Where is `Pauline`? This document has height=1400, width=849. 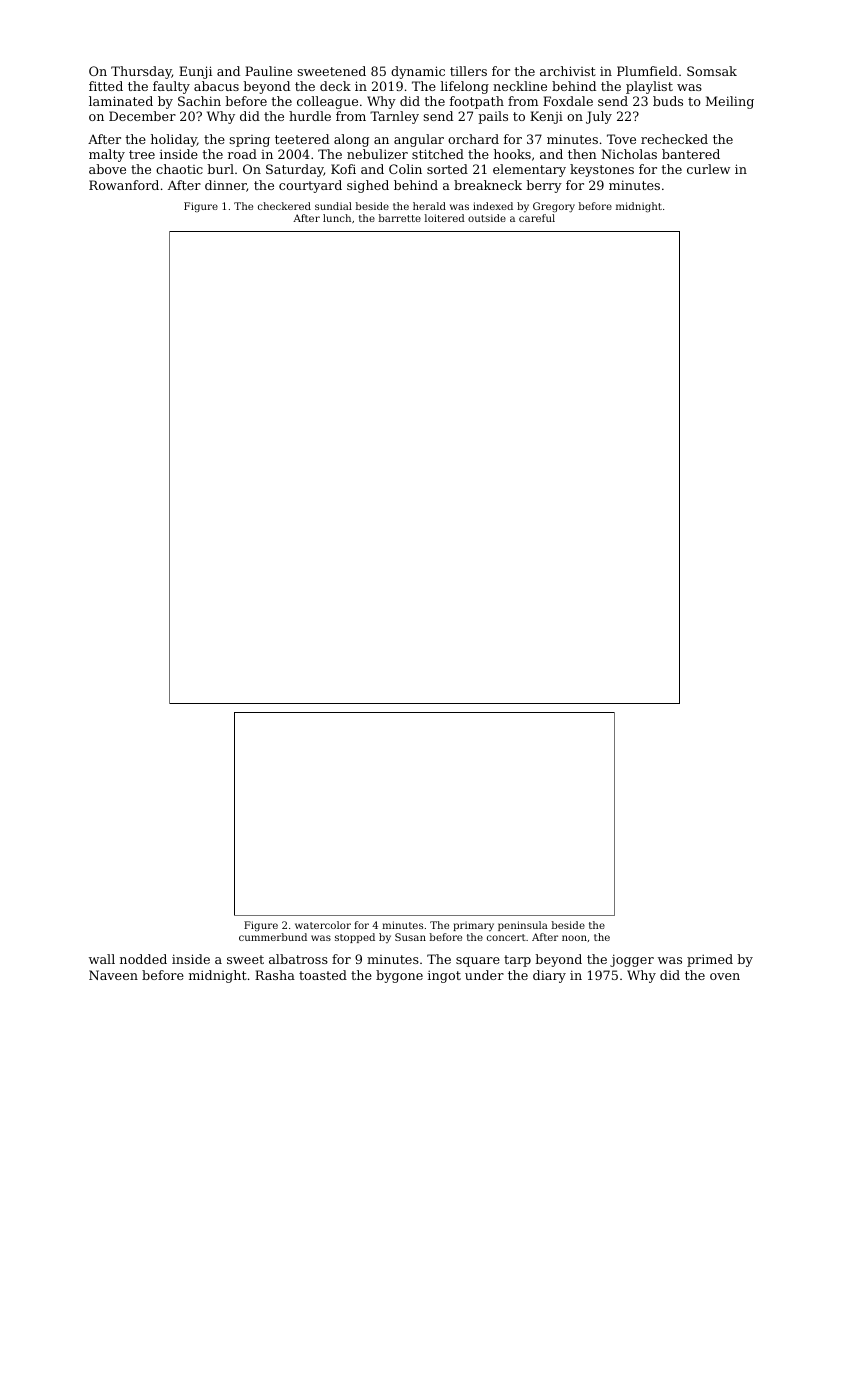 Pauline is located at coordinates (268, 71).
